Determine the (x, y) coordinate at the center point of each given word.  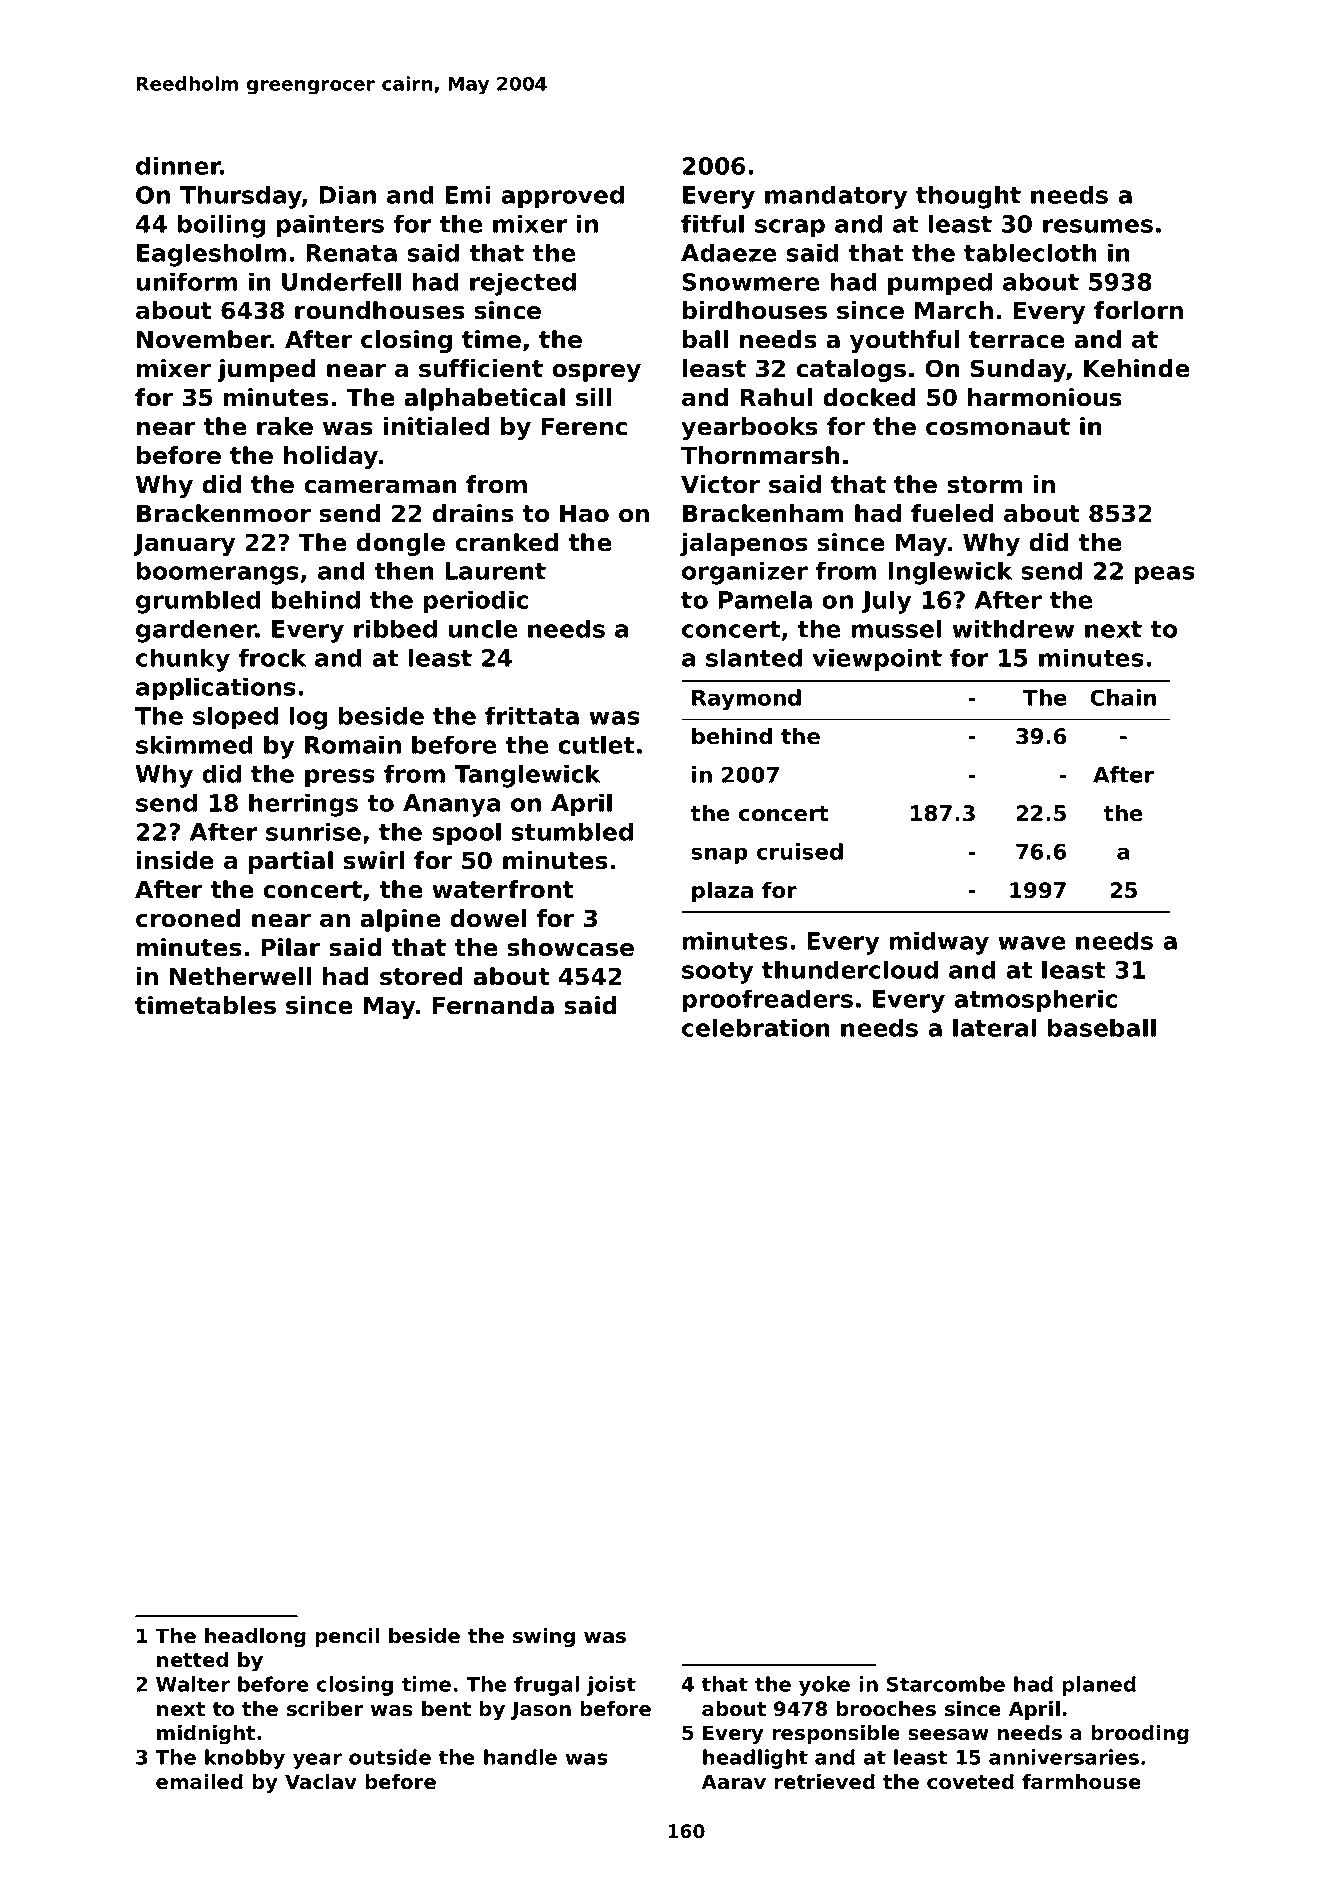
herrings (303, 805)
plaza (722, 892)
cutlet (596, 744)
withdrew (1013, 628)
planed (1099, 1686)
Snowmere (751, 282)
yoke (824, 1686)
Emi (467, 194)
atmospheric (1035, 1001)
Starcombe (946, 1684)
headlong (255, 1638)
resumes (1098, 226)
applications (216, 689)
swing (544, 1638)
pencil (347, 1637)
